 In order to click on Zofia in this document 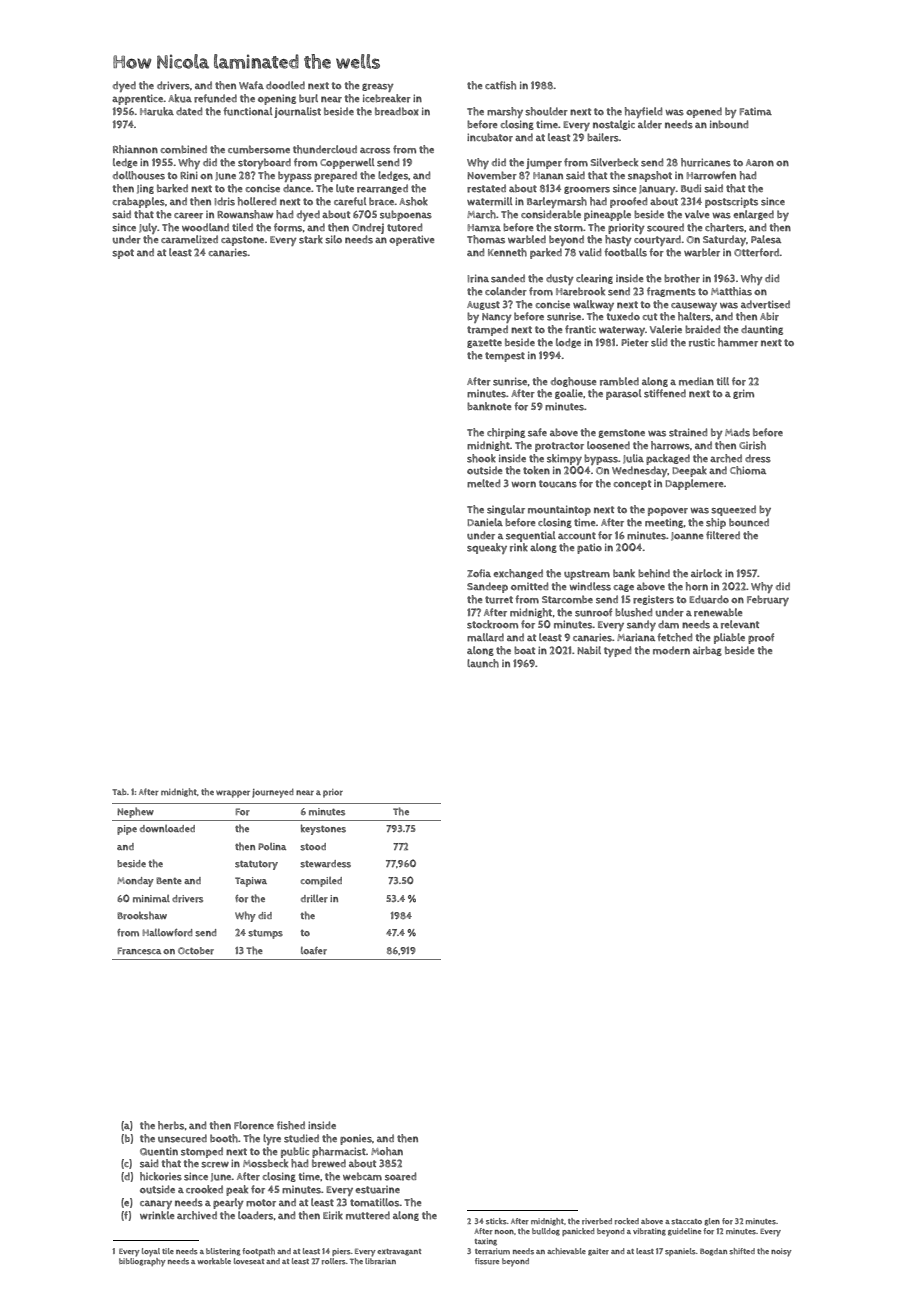, I will do `click(479, 573)`.
